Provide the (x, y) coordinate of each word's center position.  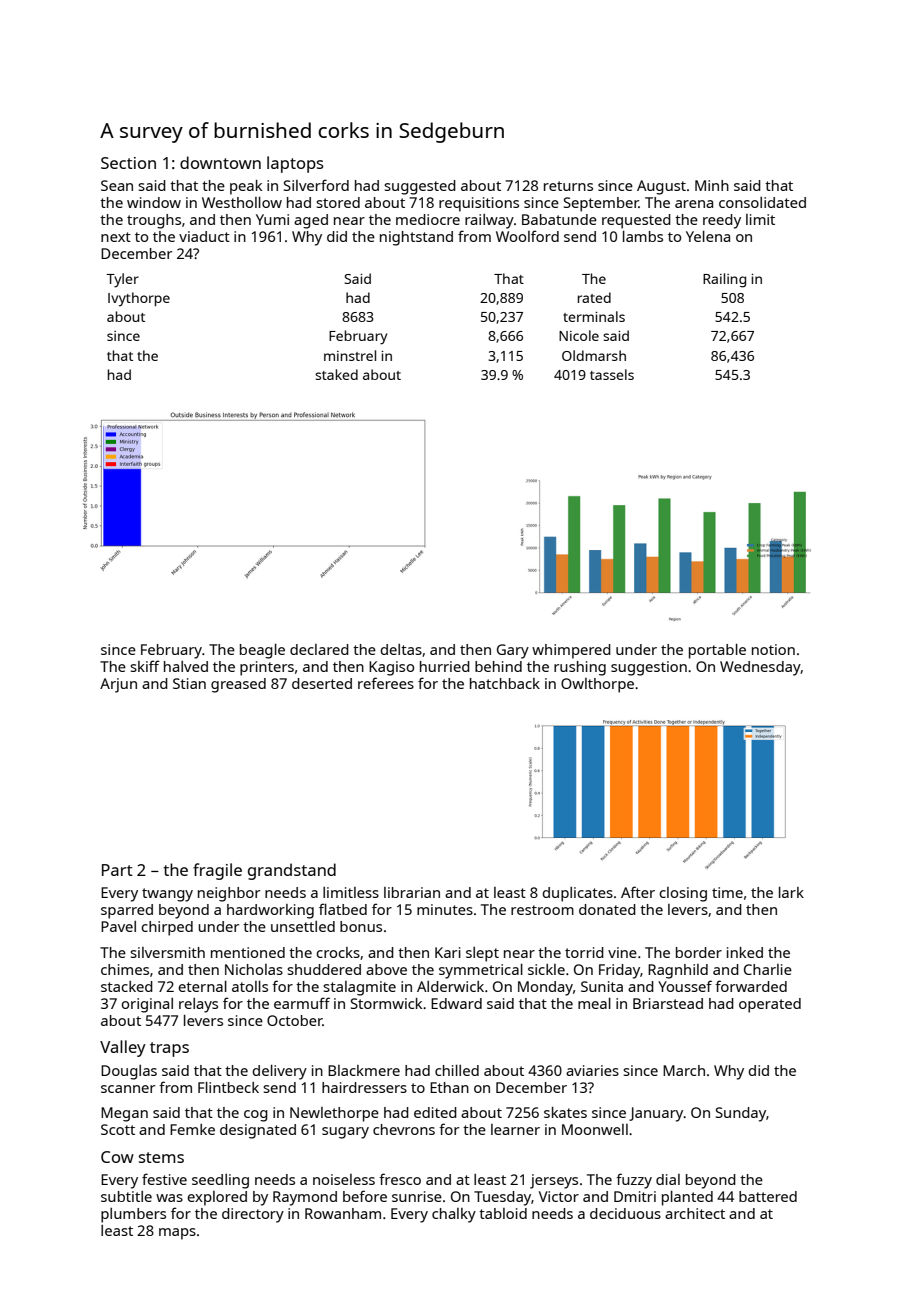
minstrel (350, 355)
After (638, 892)
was (169, 1198)
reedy (722, 221)
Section (128, 163)
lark (791, 892)
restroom (542, 910)
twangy (167, 895)
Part (117, 870)
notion (773, 649)
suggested (420, 187)
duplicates (577, 894)
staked (336, 374)
